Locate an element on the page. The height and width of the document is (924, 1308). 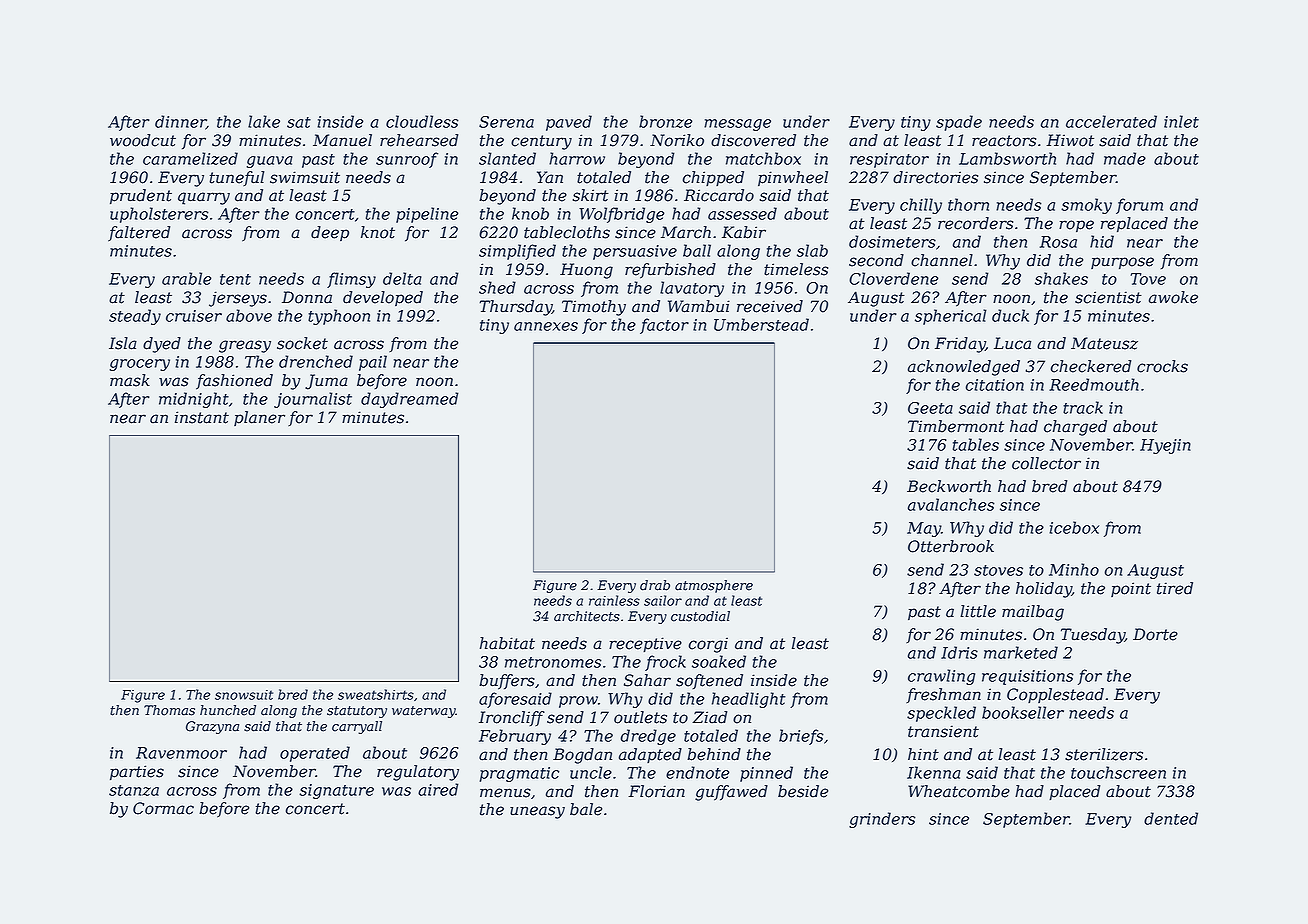
little is located at coordinates (978, 611).
